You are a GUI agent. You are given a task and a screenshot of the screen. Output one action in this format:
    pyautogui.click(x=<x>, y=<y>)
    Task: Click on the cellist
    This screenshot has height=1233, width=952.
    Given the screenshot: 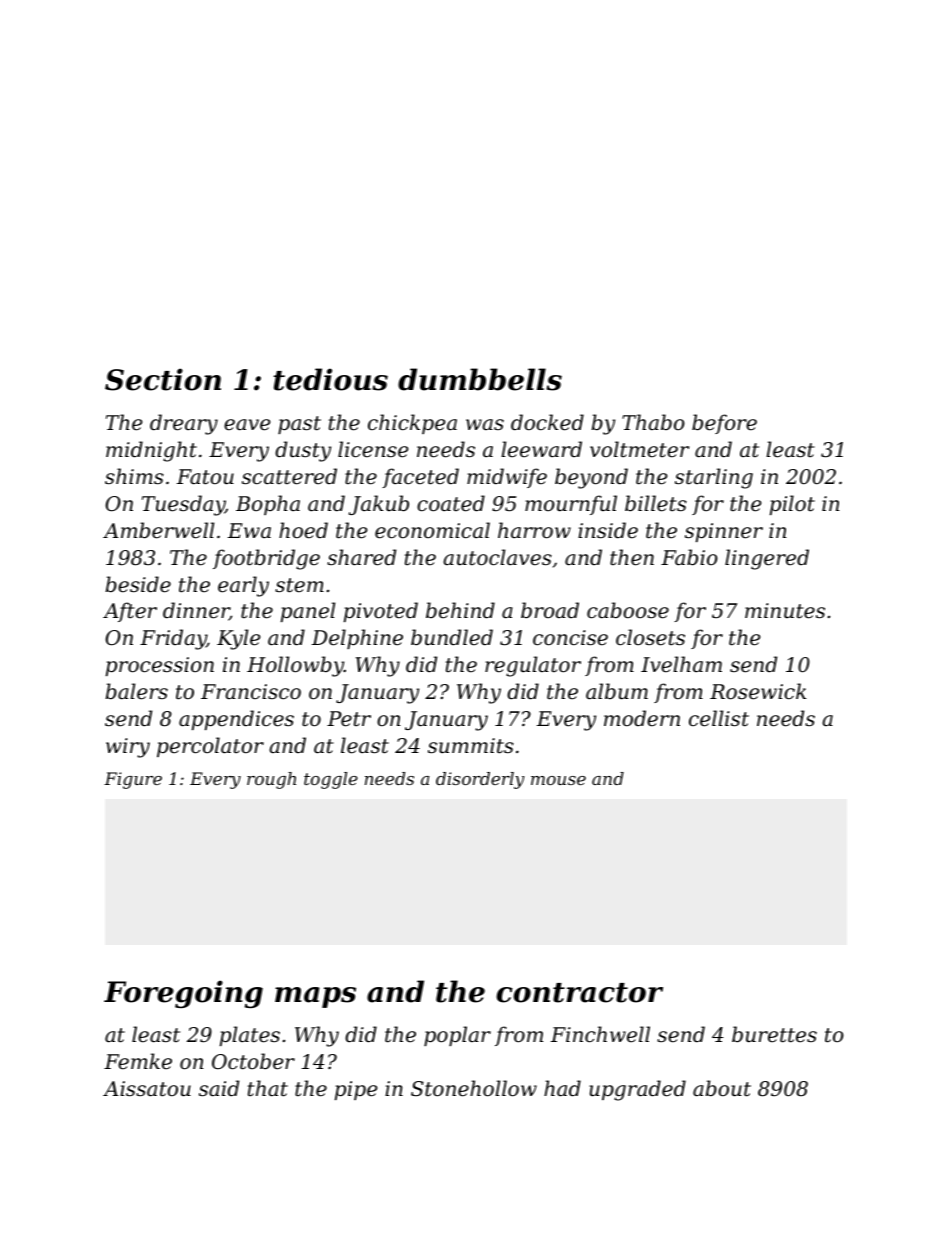 What is the action you would take?
    pyautogui.click(x=719, y=718)
